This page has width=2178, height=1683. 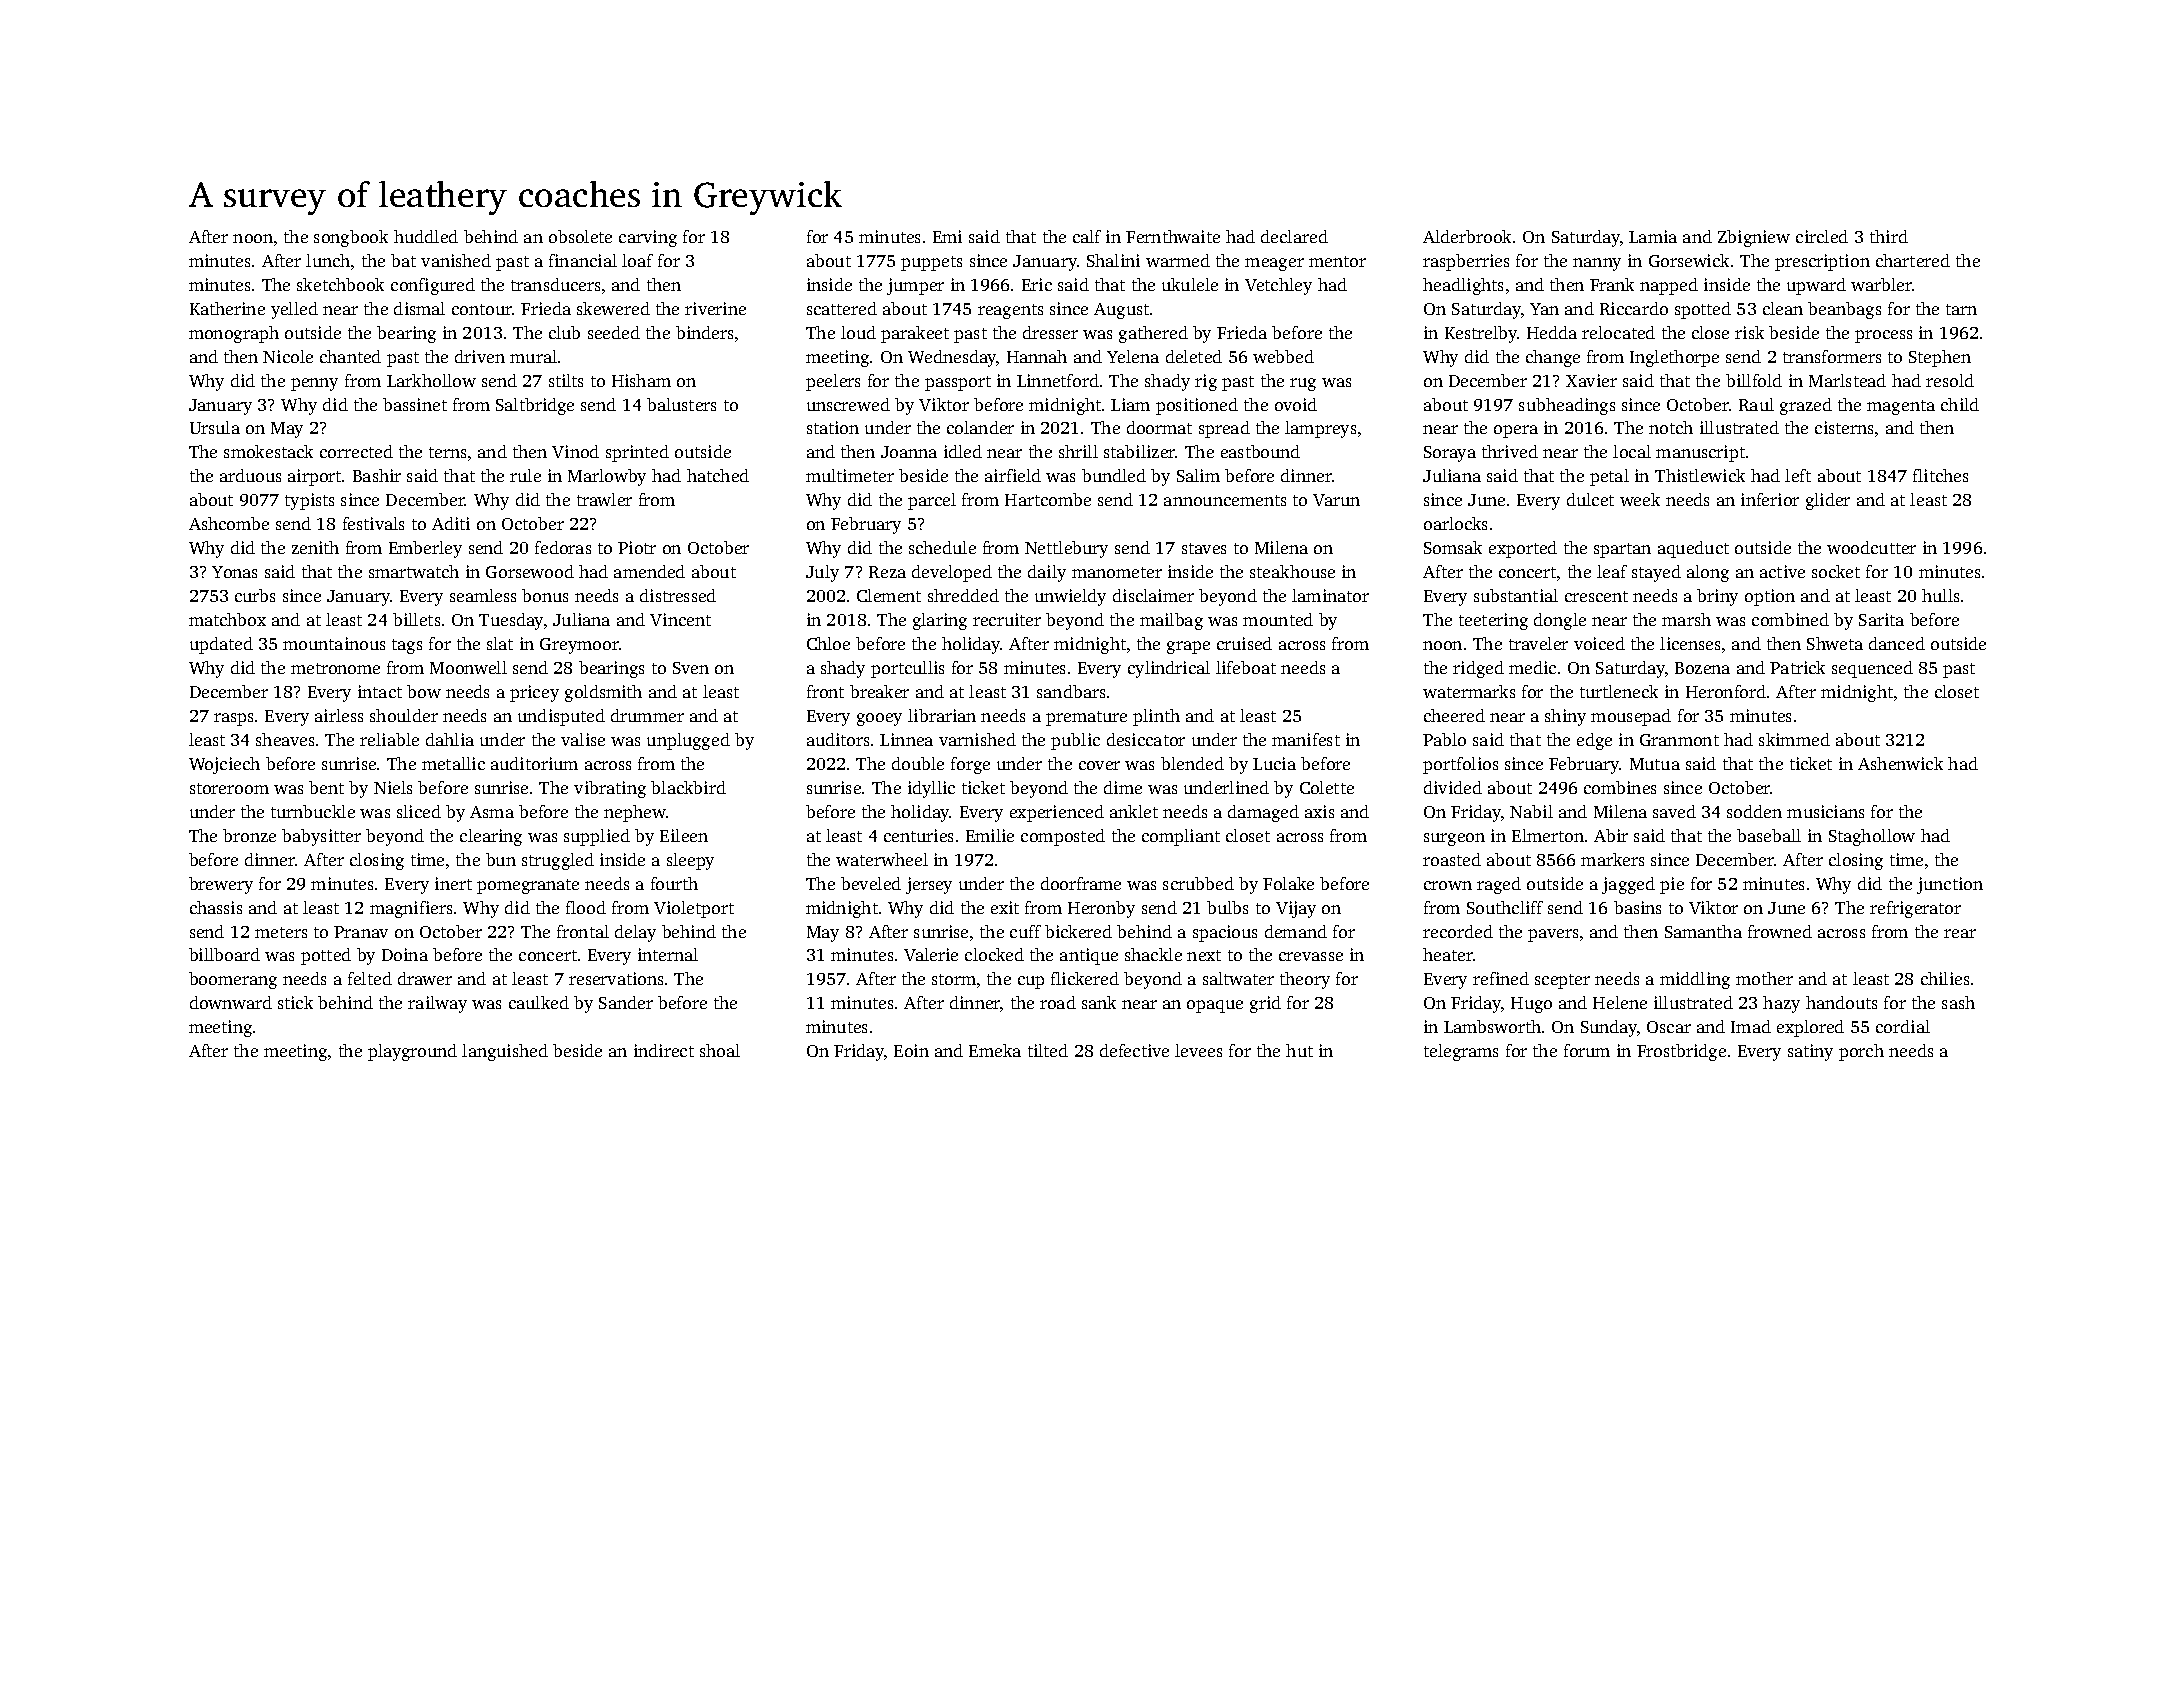 I want to click on Doina, so click(x=405, y=954).
